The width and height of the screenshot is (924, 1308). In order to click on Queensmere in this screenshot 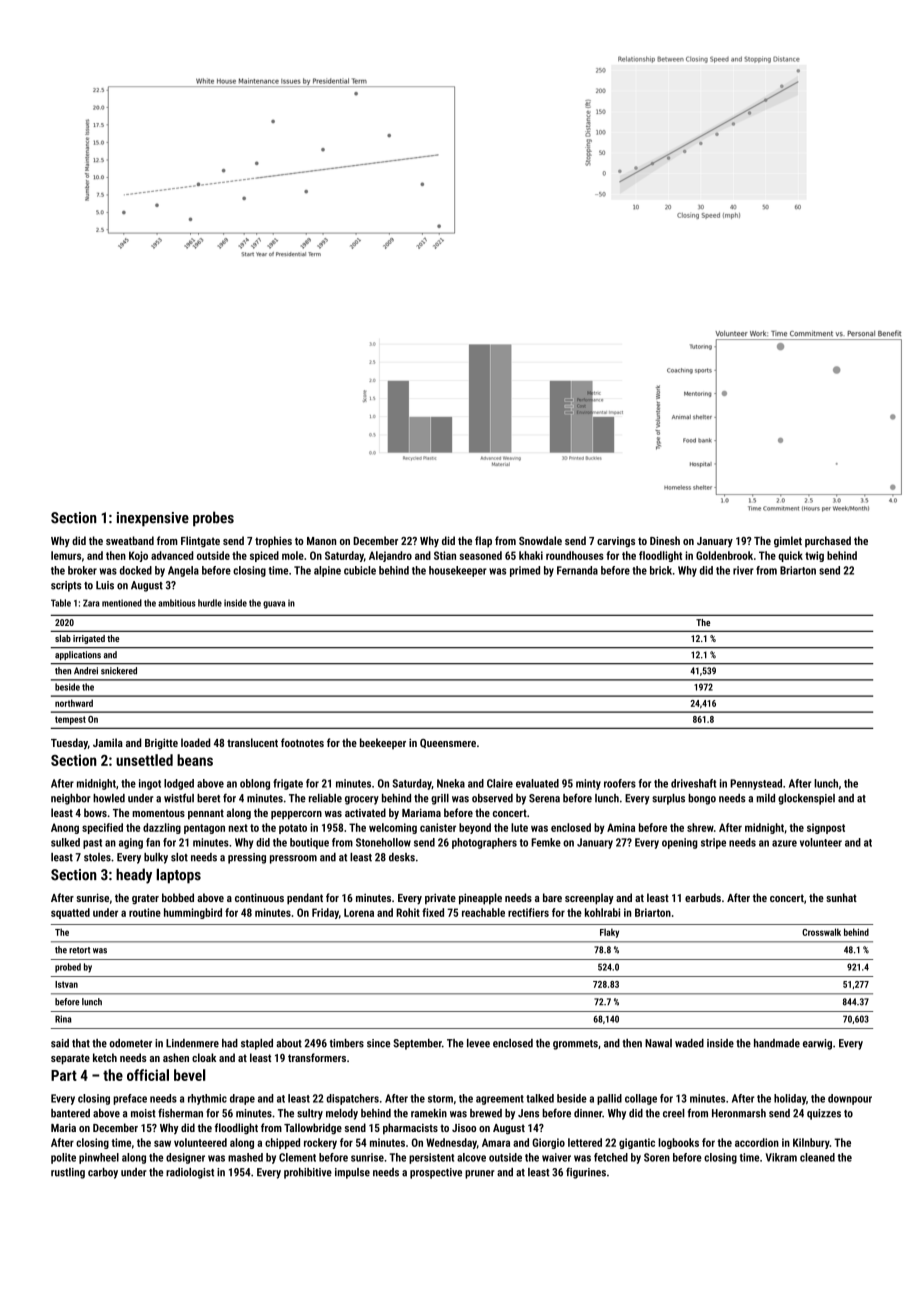, I will do `click(448, 743)`.
